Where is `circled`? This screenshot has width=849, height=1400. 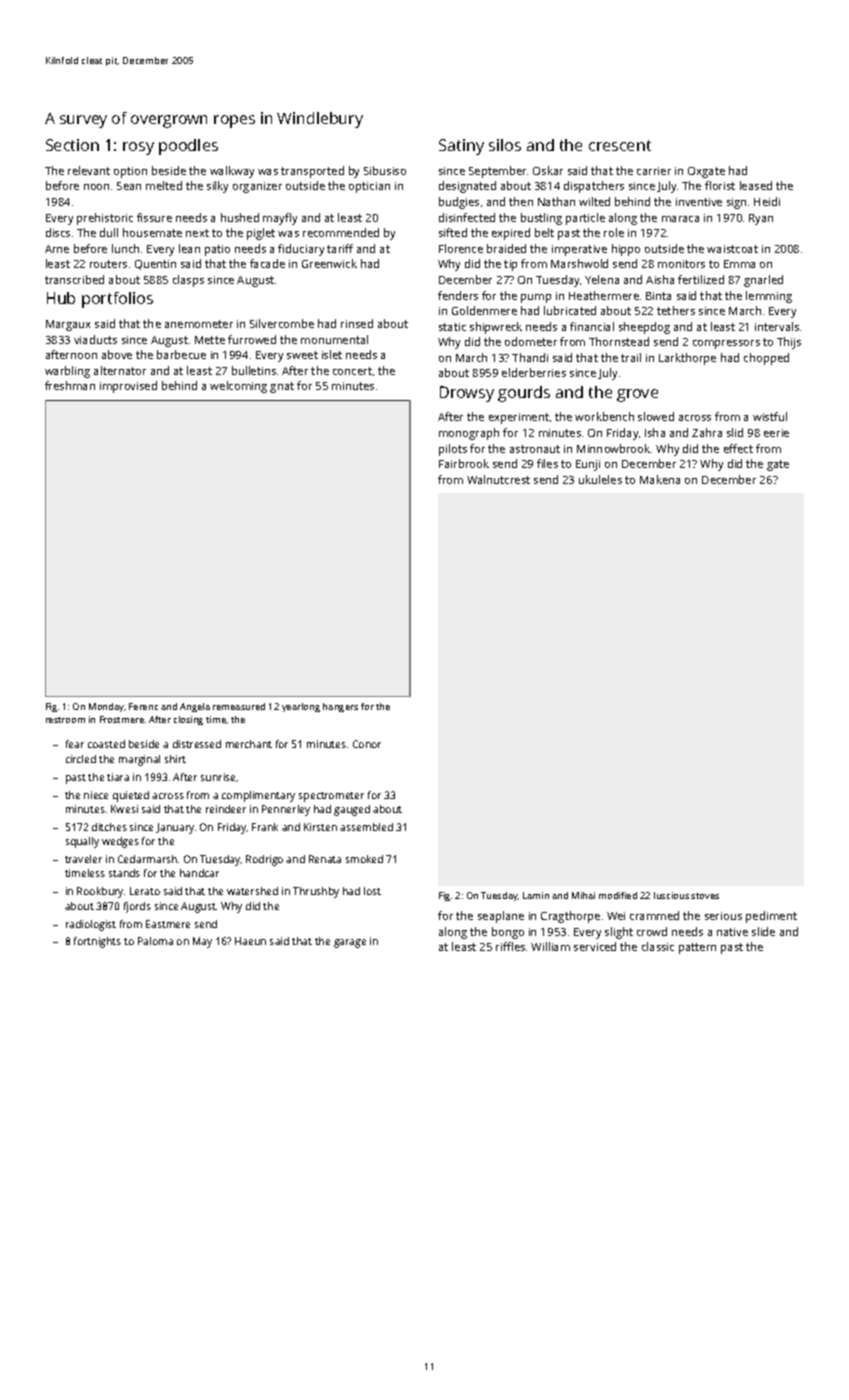
circled is located at coordinates (81, 759).
